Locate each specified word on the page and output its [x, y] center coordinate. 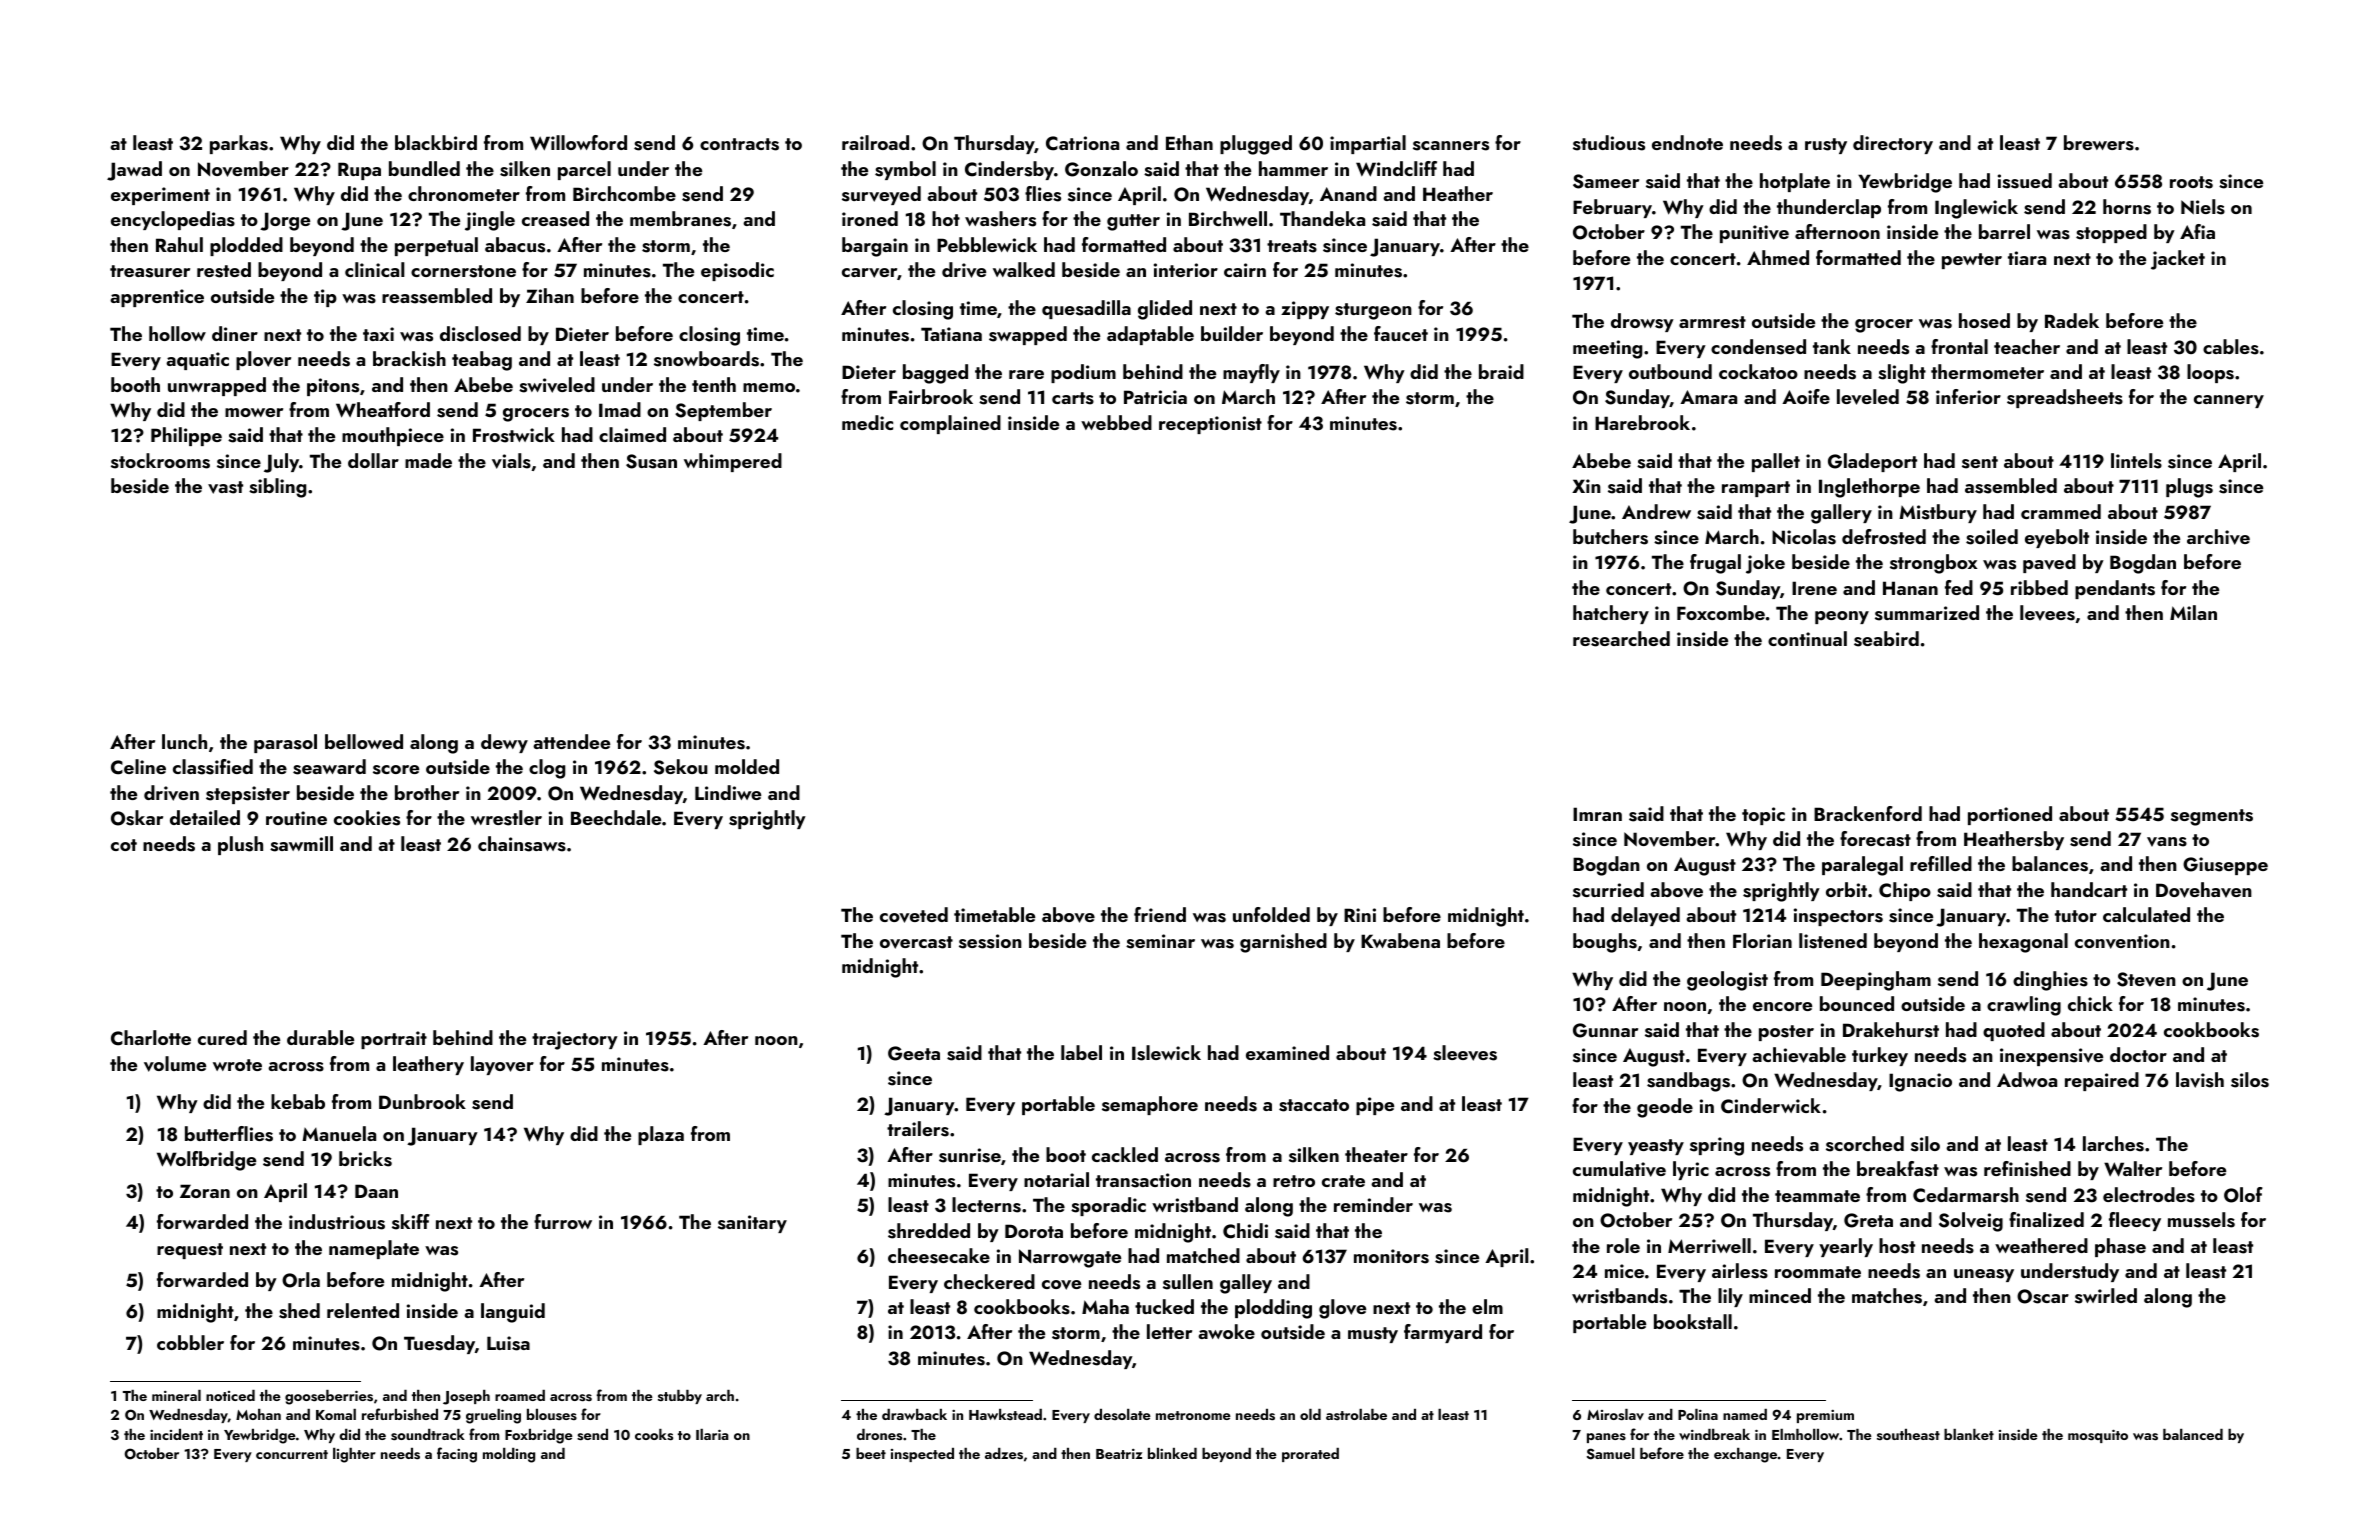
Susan [651, 461]
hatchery [1611, 614]
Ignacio [1920, 1082]
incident [176, 1434]
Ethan [1189, 142]
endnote [1687, 142]
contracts [739, 144]
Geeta [914, 1053]
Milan [2193, 612]
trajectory [575, 1040]
